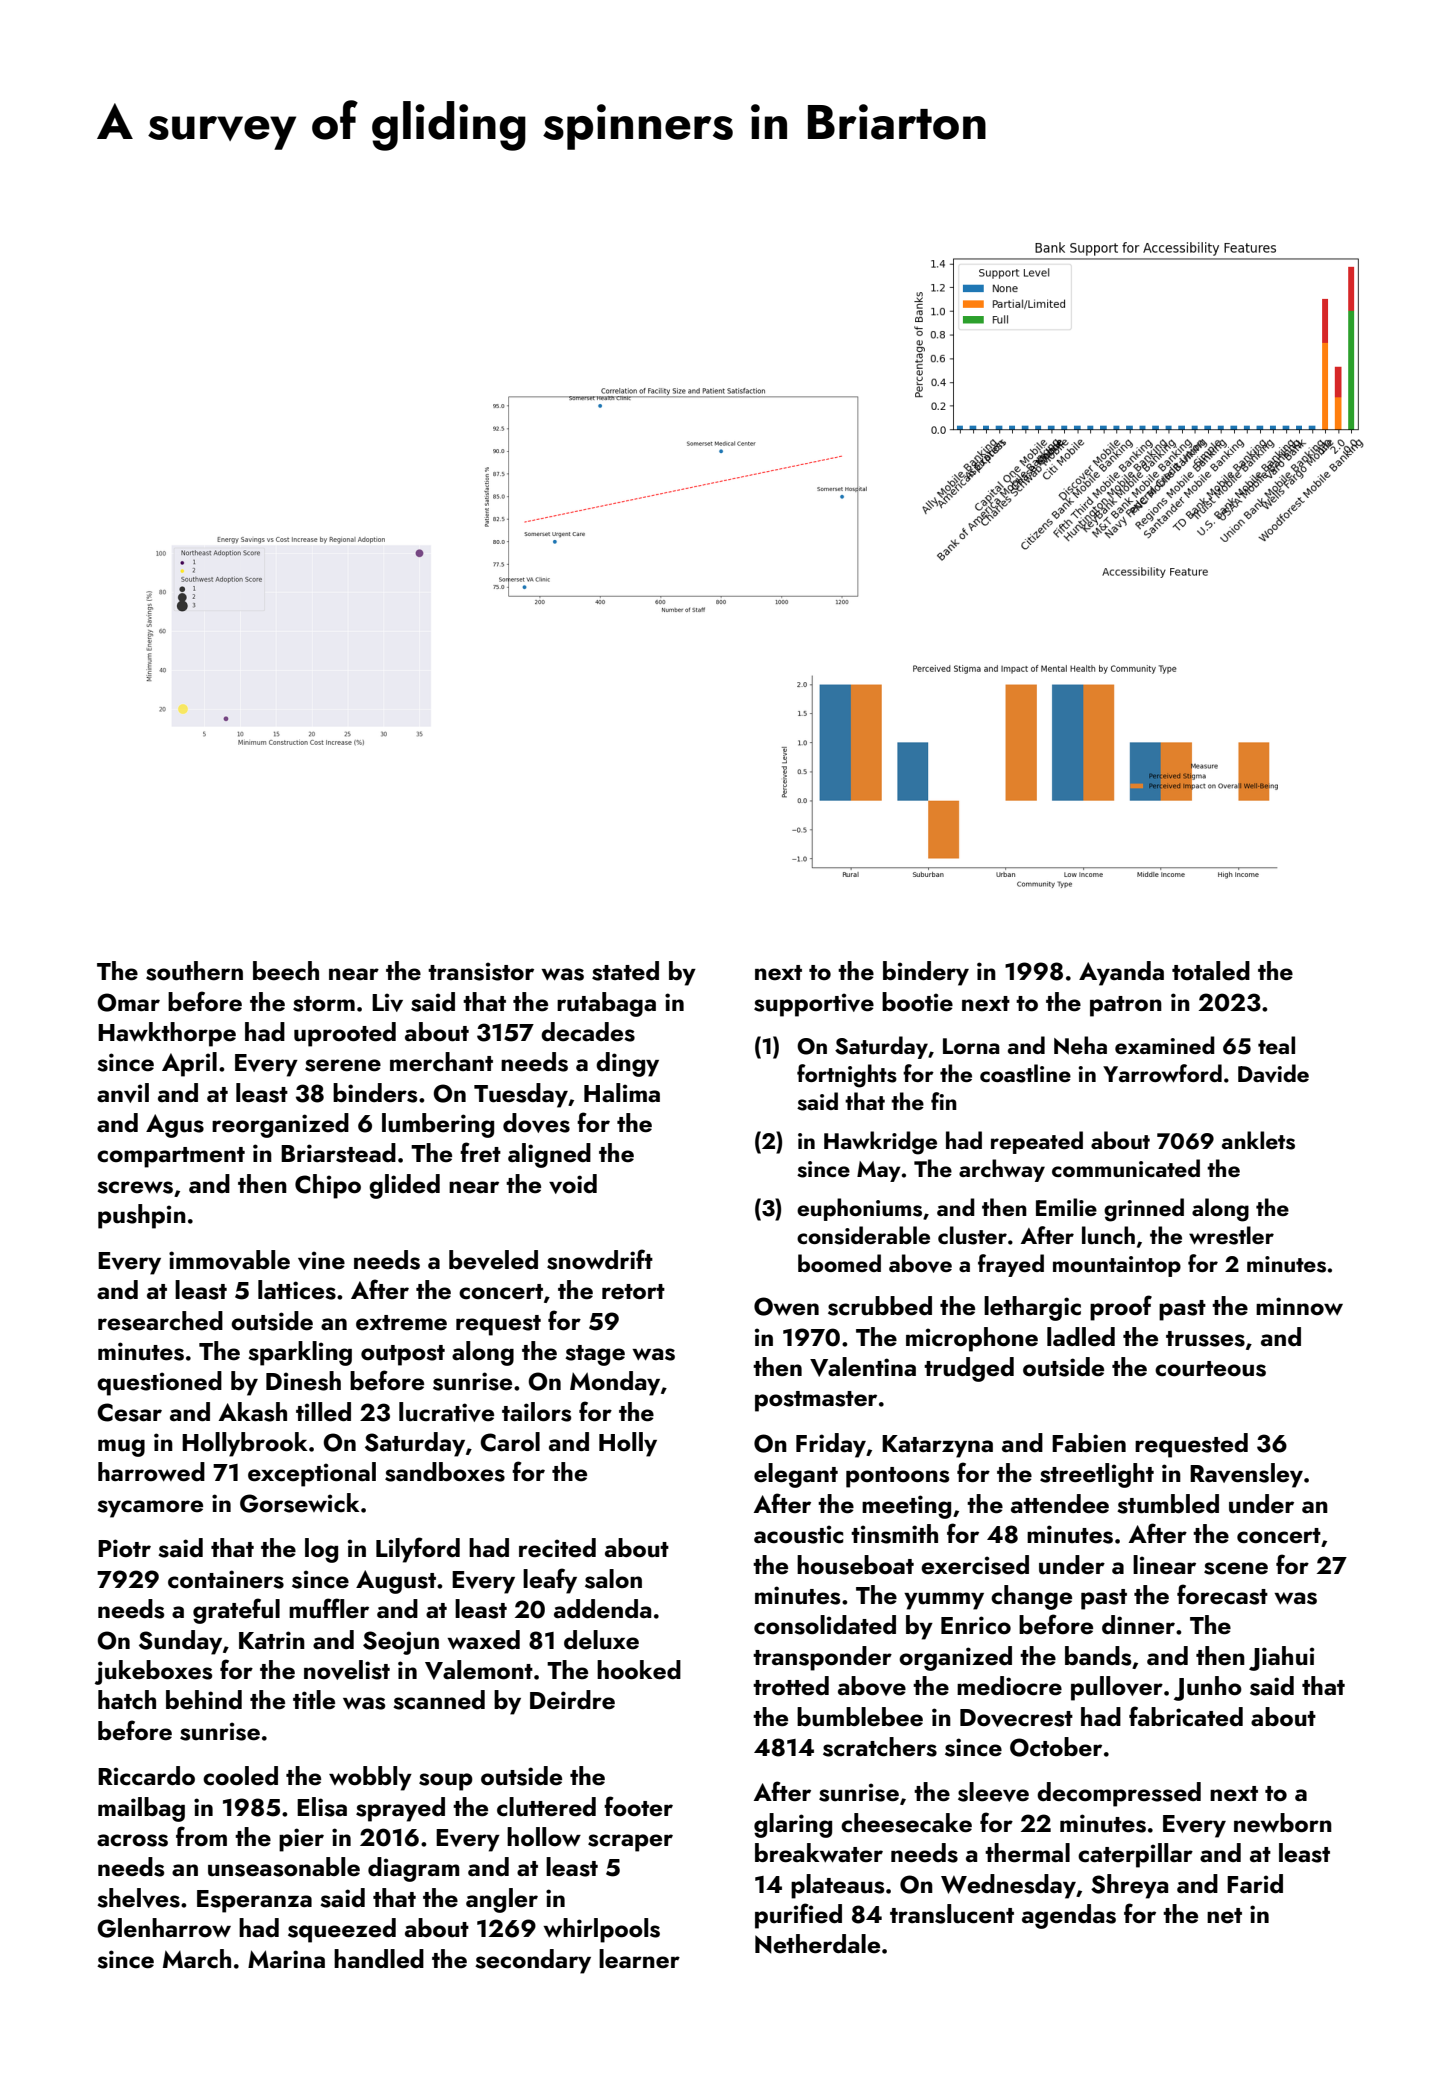 The image size is (1450, 2100). I want to click on beech, so click(286, 971).
